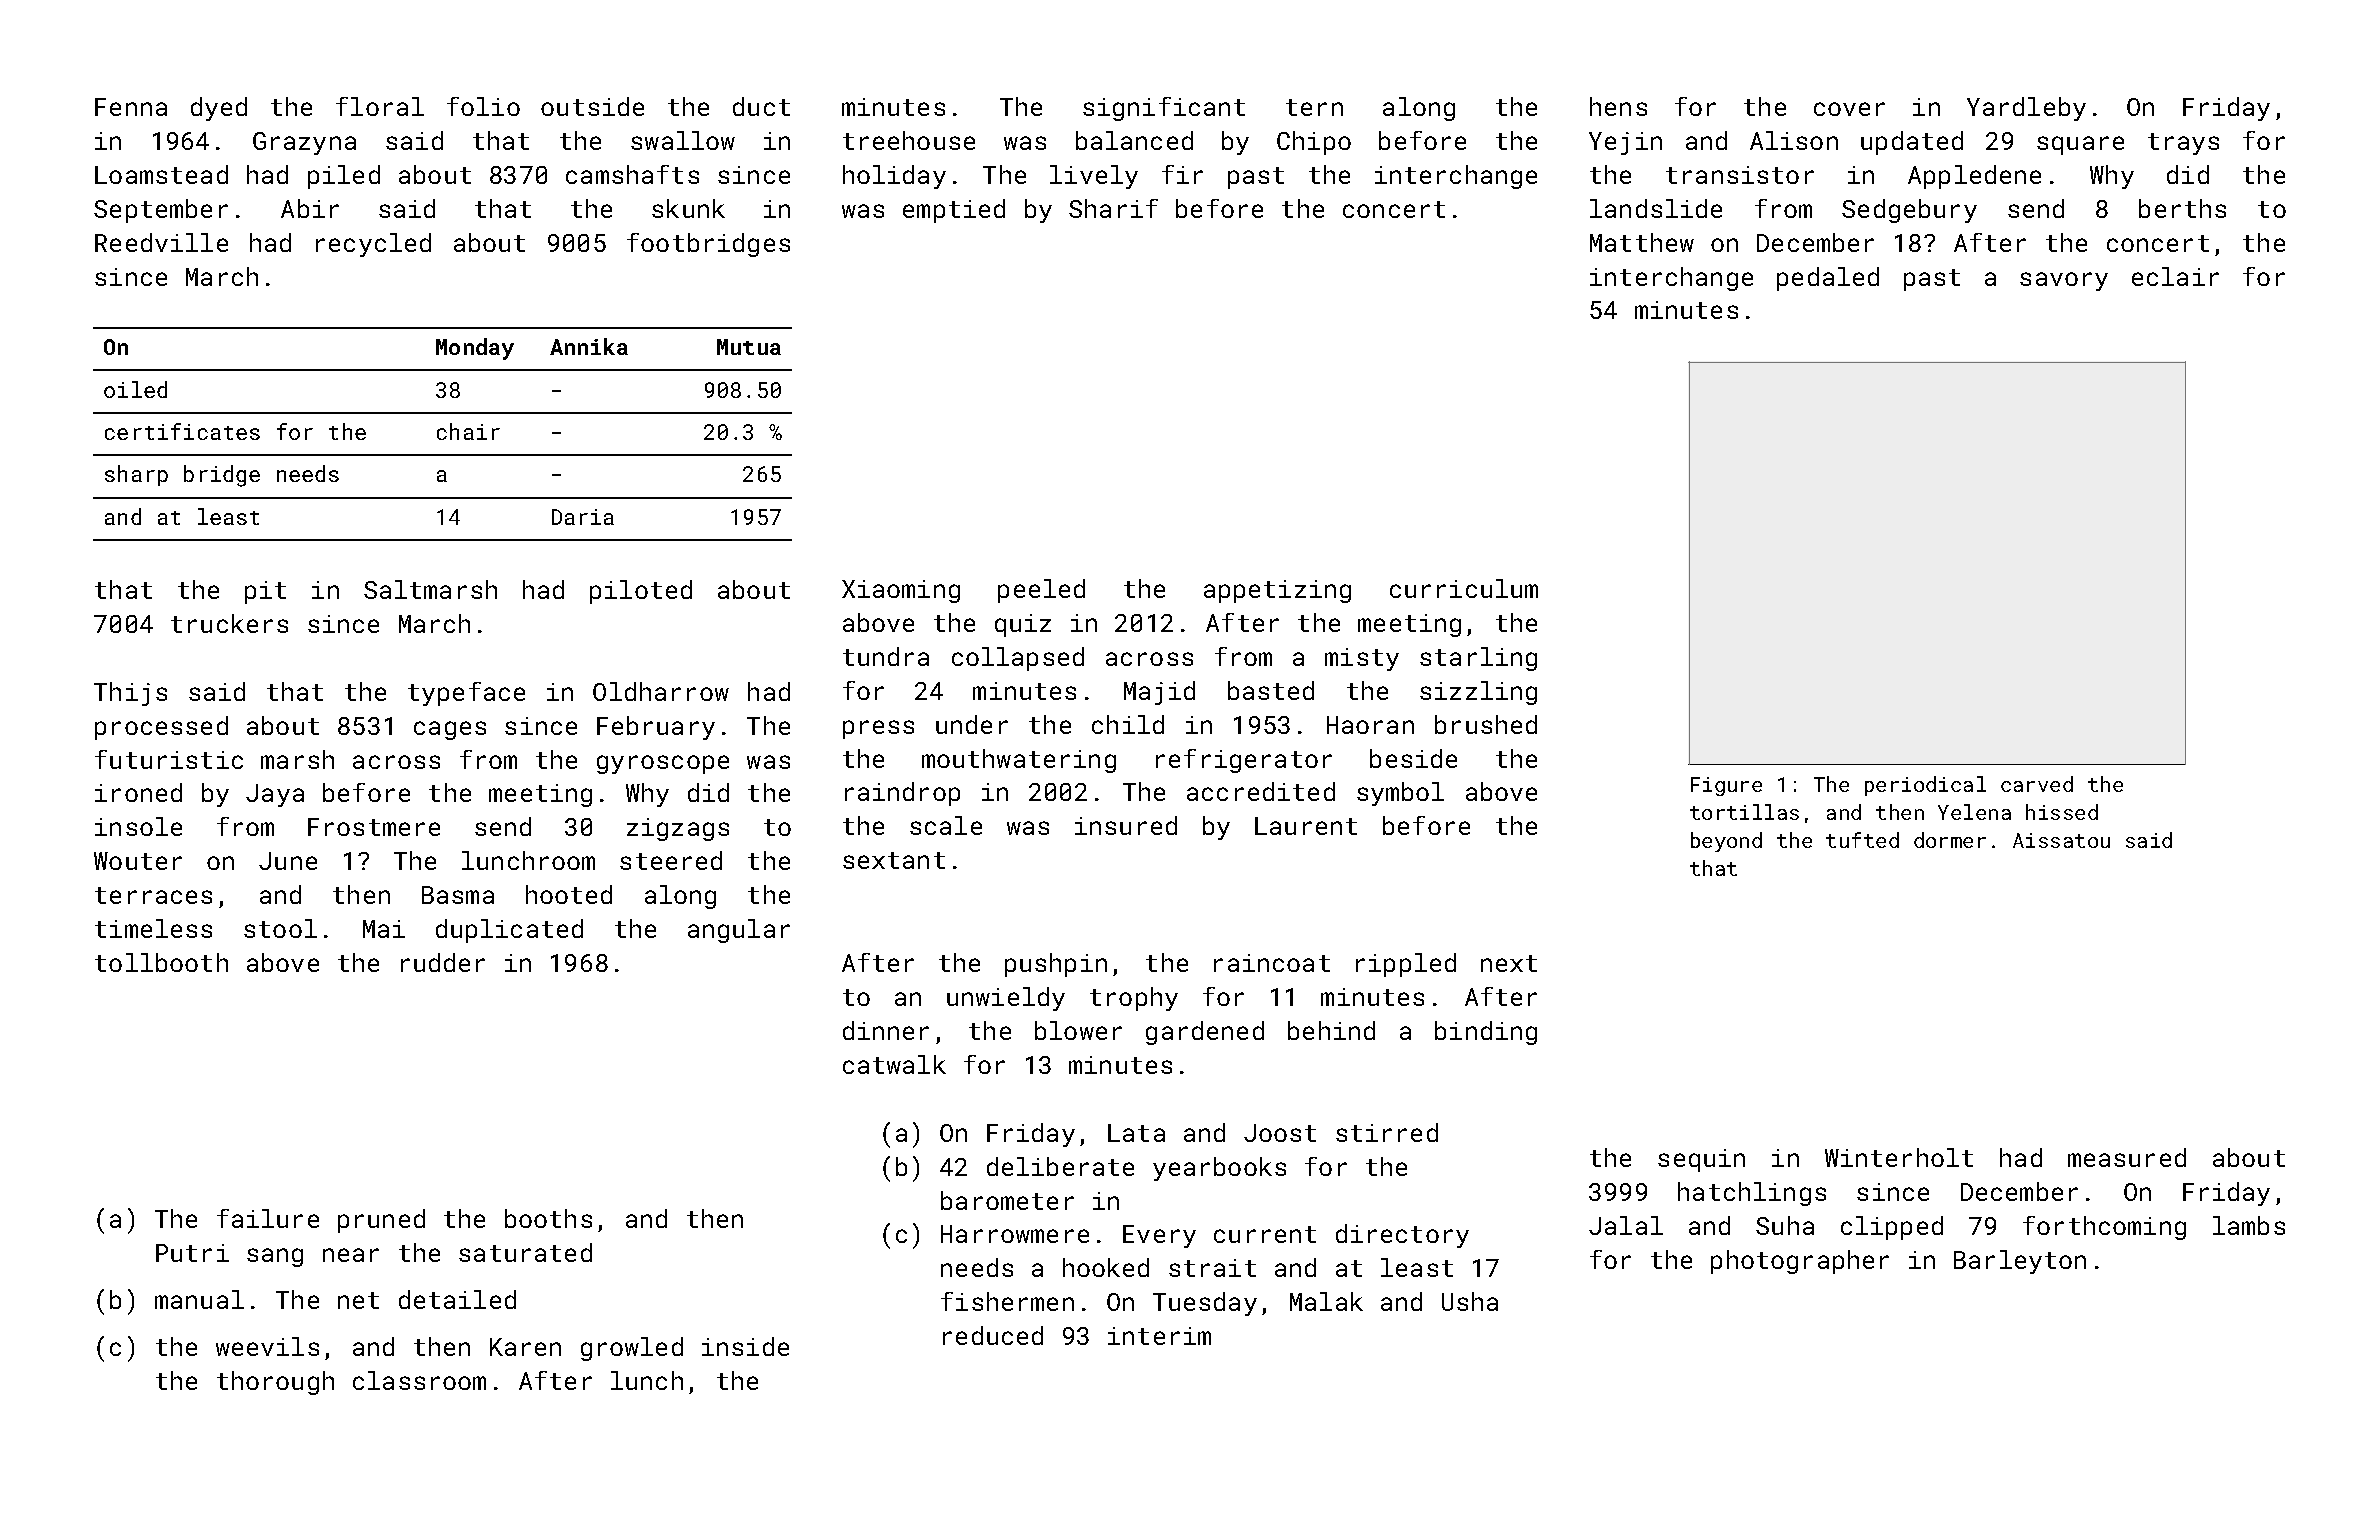 The image size is (2380, 1540). What do you see at coordinates (1726, 842) in the screenshot?
I see `beyond` at bounding box center [1726, 842].
